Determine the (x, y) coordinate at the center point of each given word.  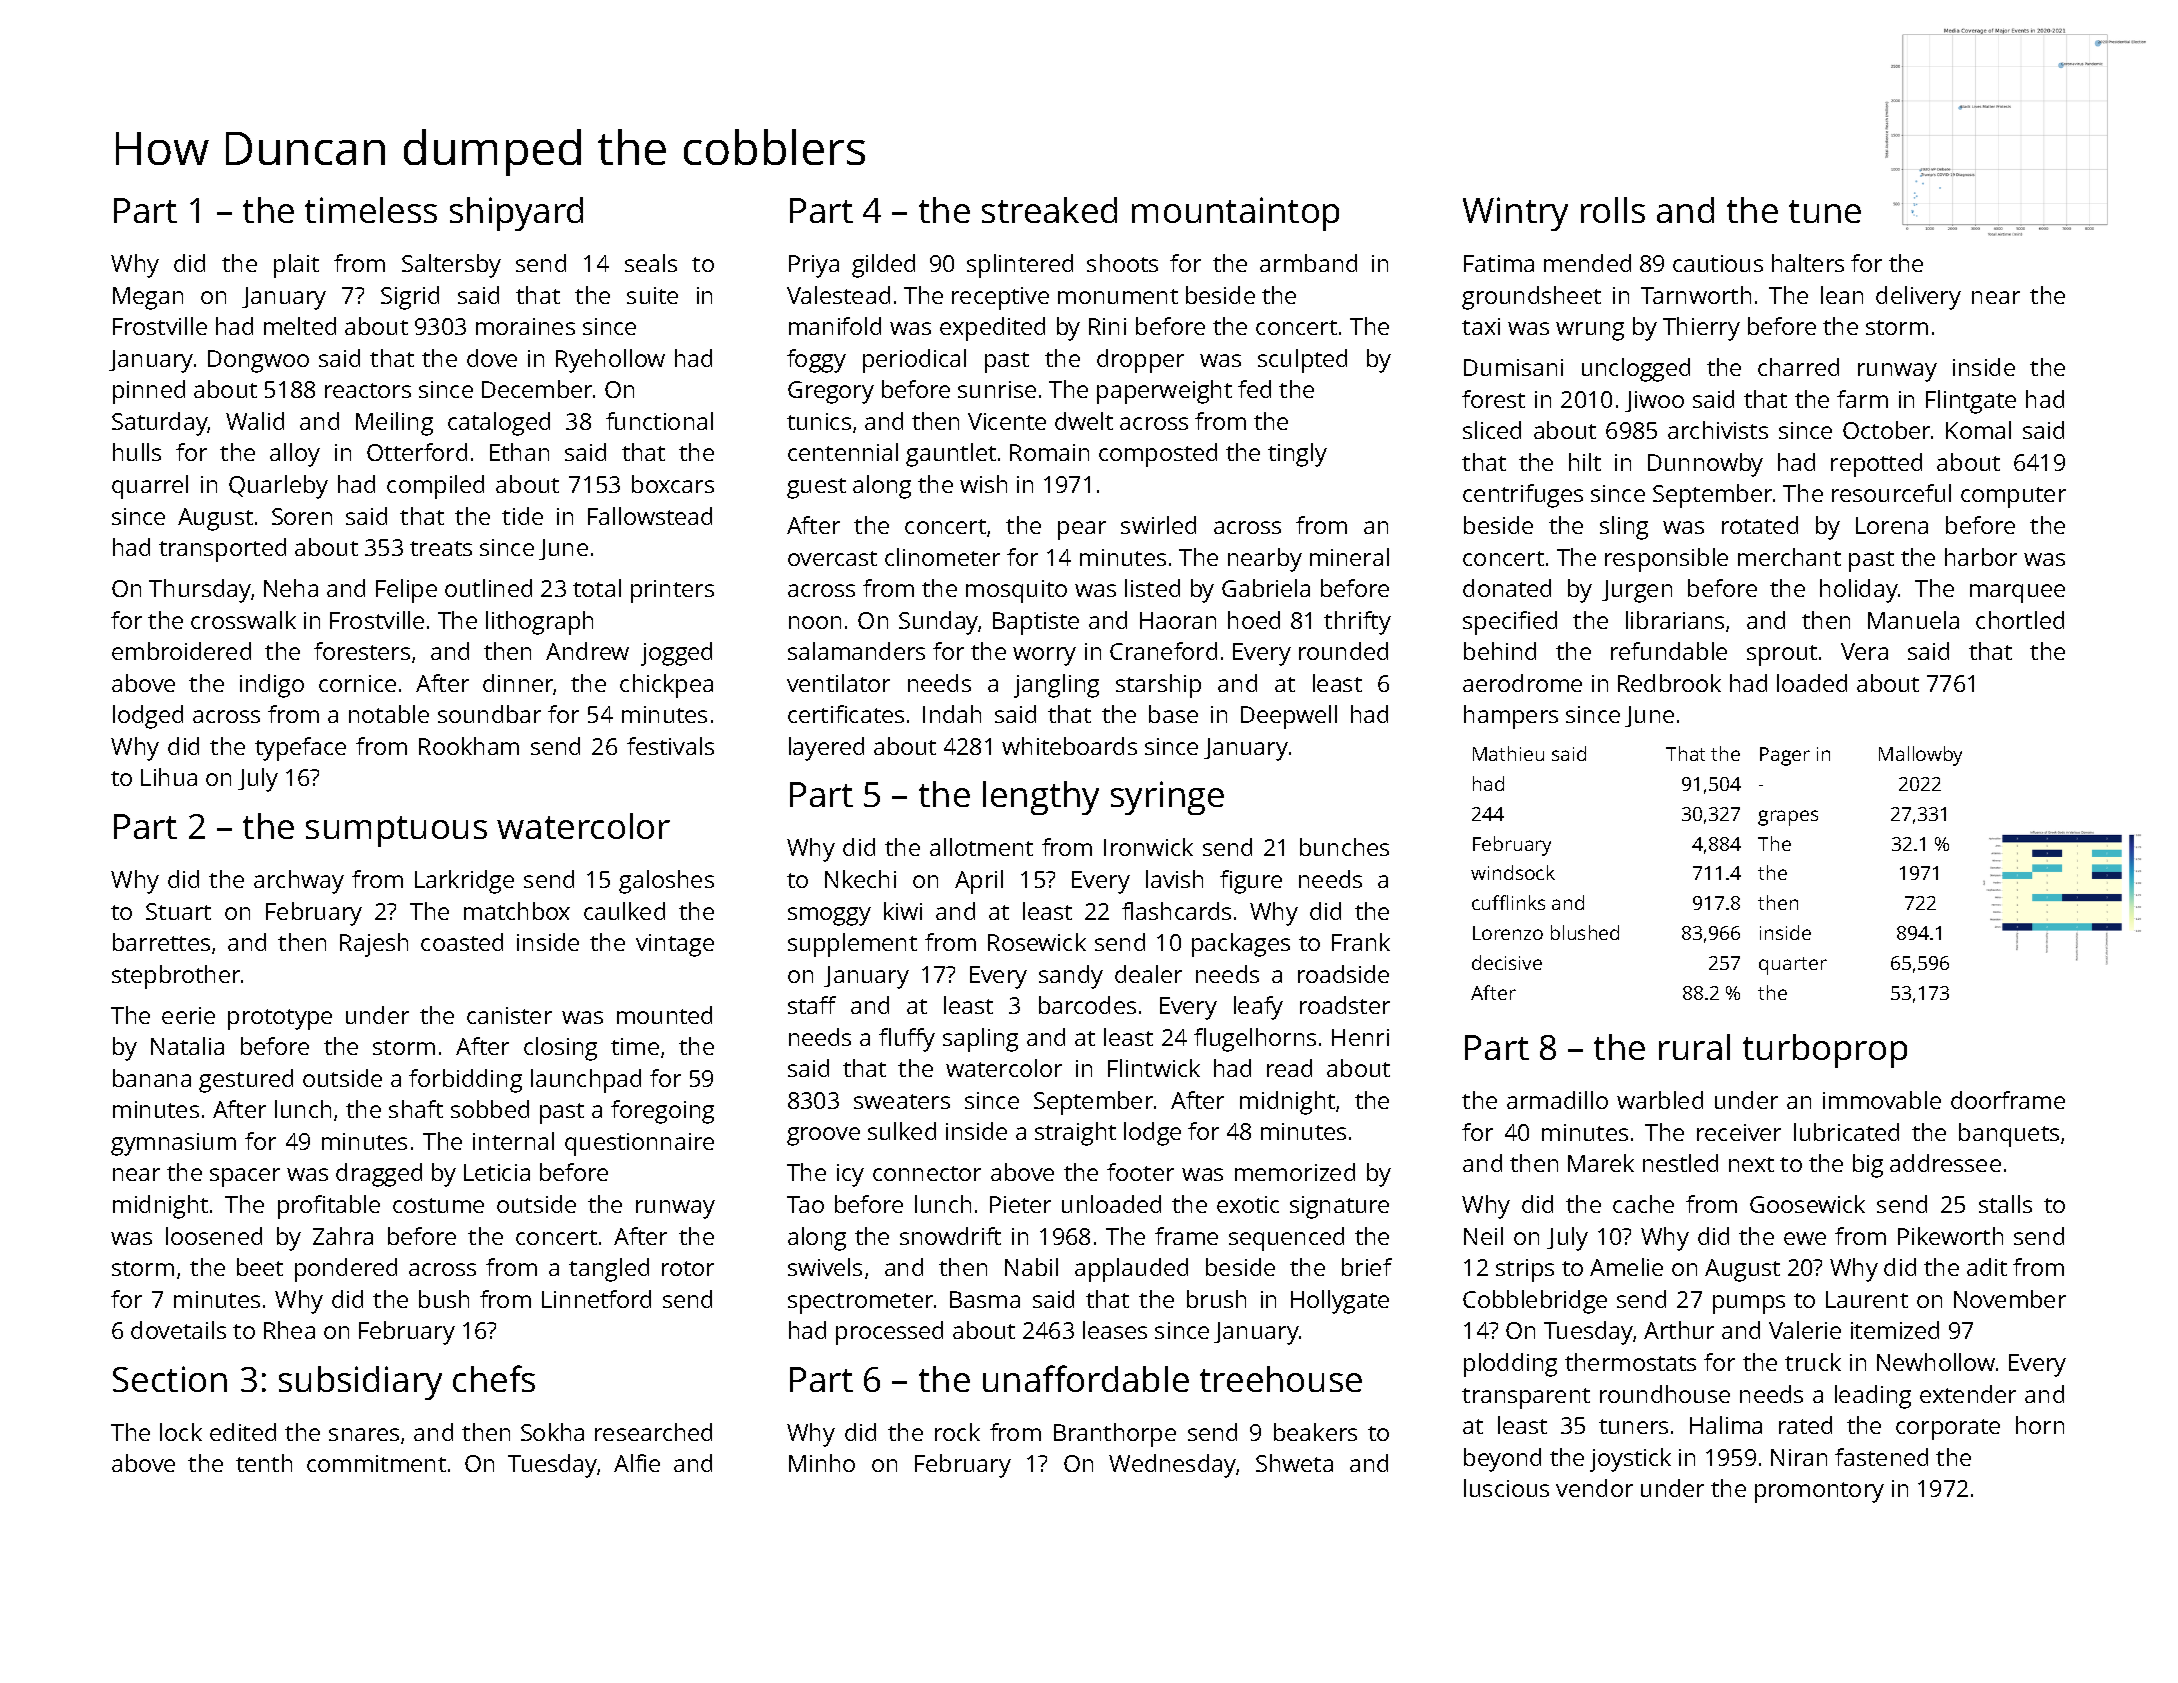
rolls (1613, 210)
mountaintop (1235, 214)
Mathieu (1508, 753)
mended (1587, 263)
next (1751, 1164)
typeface (300, 749)
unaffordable (1086, 1378)
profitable (329, 1207)
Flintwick (1154, 1068)
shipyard (516, 214)
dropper (1140, 361)
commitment (376, 1463)
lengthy (1041, 798)
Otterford (417, 452)
